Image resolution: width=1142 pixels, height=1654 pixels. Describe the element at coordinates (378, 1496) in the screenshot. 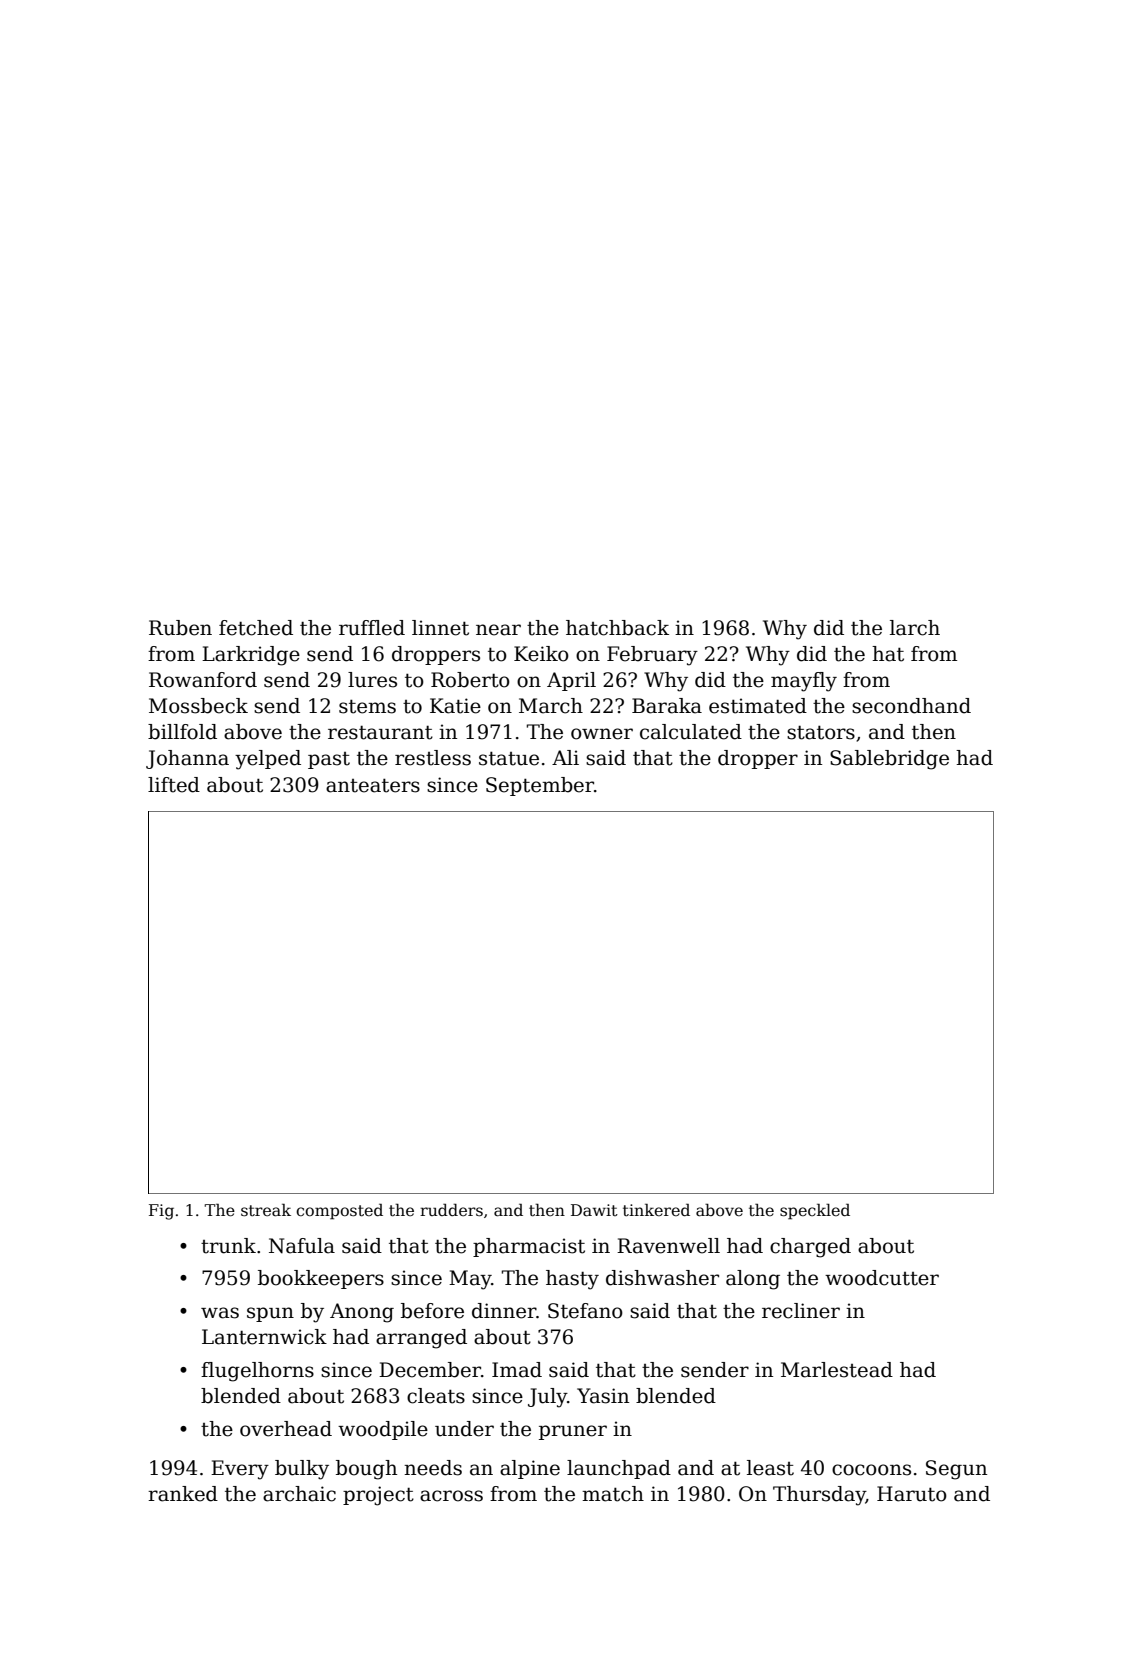

I see `project` at that location.
